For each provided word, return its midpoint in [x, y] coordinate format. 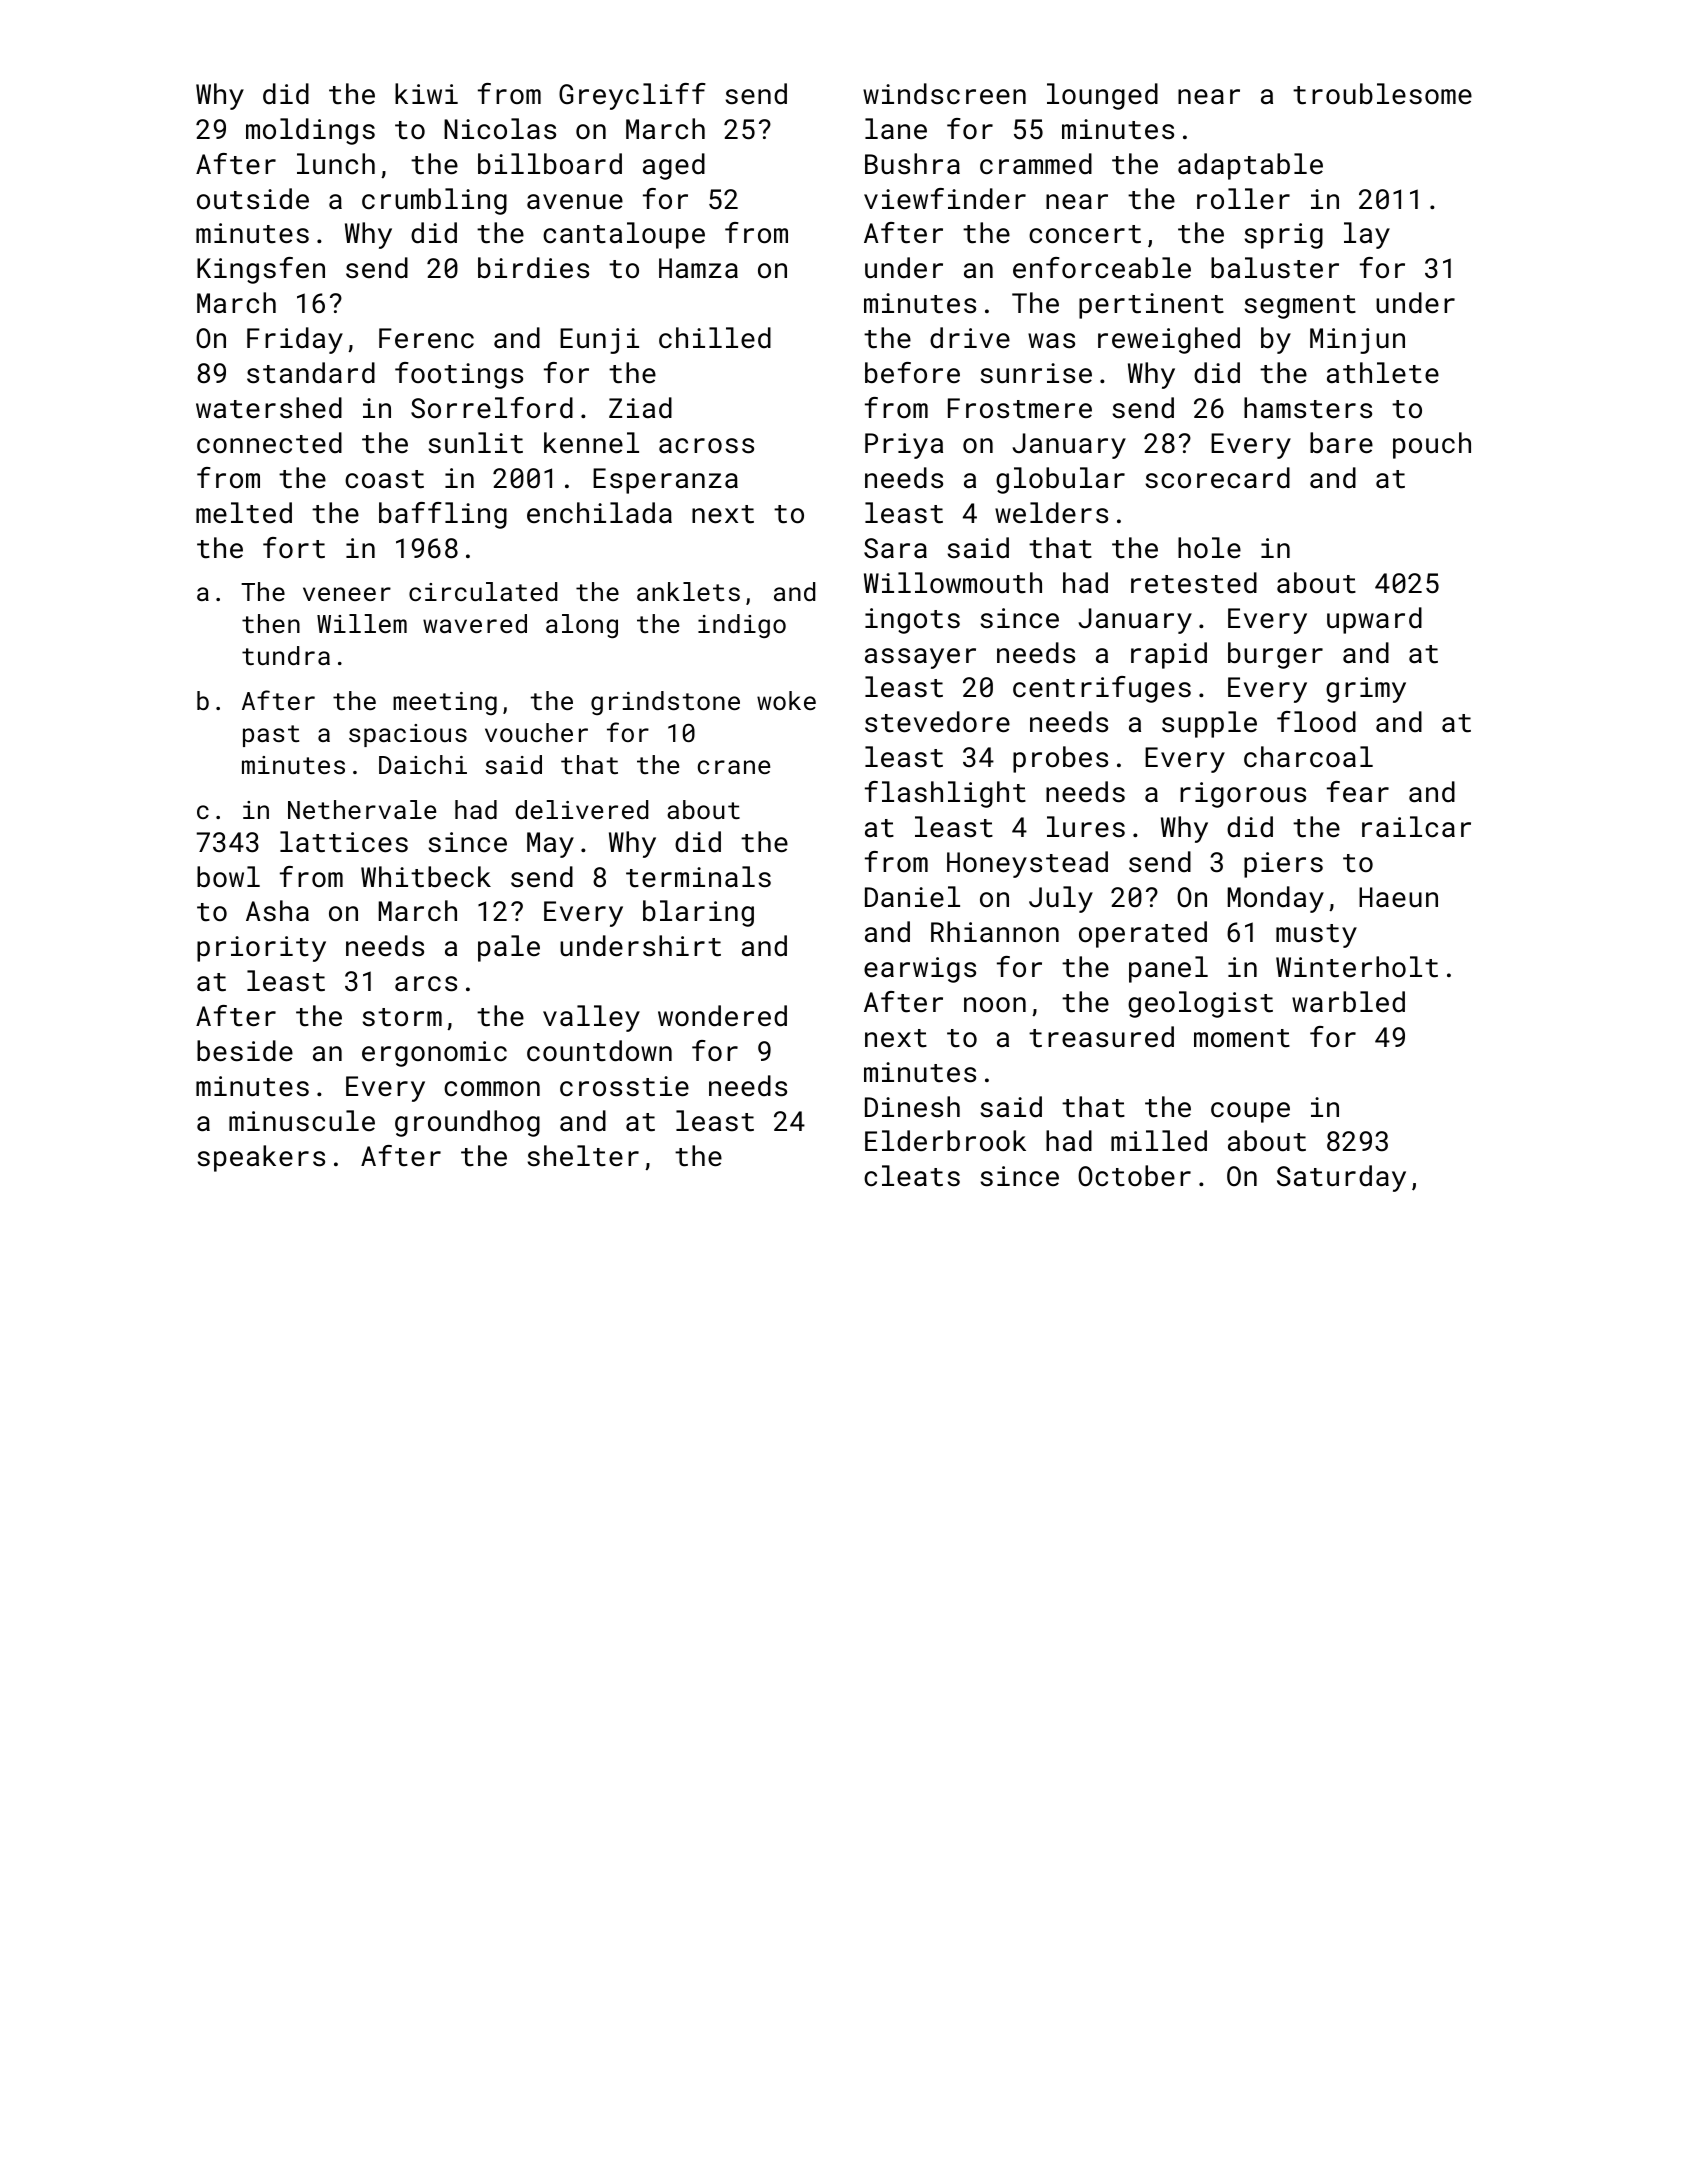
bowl [228, 876]
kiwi [426, 93]
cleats [912, 1176]
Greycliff [632, 96]
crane [734, 767]
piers [1283, 865]
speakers [261, 1158]
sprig [1283, 236]
